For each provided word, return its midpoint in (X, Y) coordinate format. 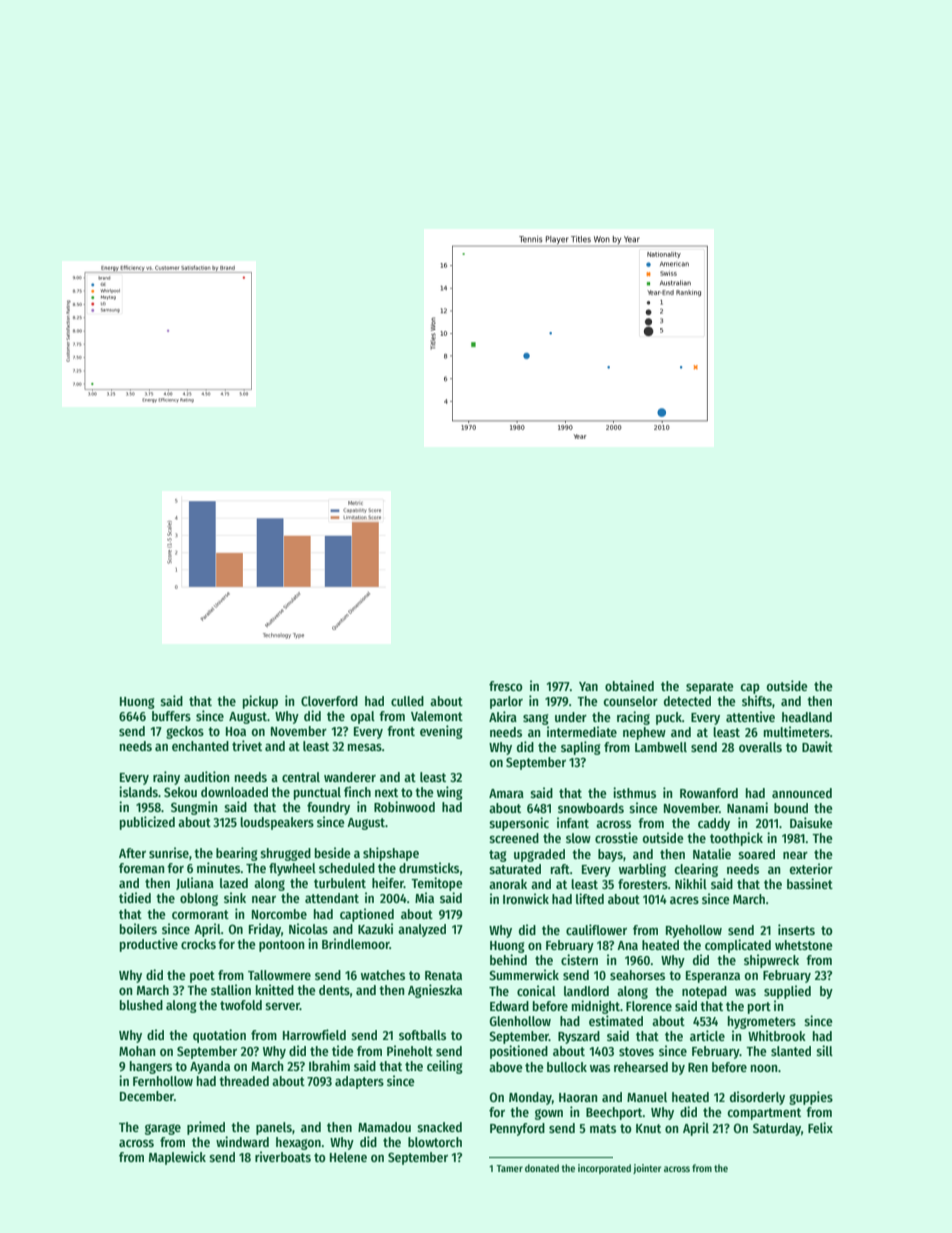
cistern (579, 959)
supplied (787, 992)
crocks (198, 944)
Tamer (509, 1168)
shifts (757, 700)
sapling (581, 748)
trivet (247, 745)
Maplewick (177, 1158)
